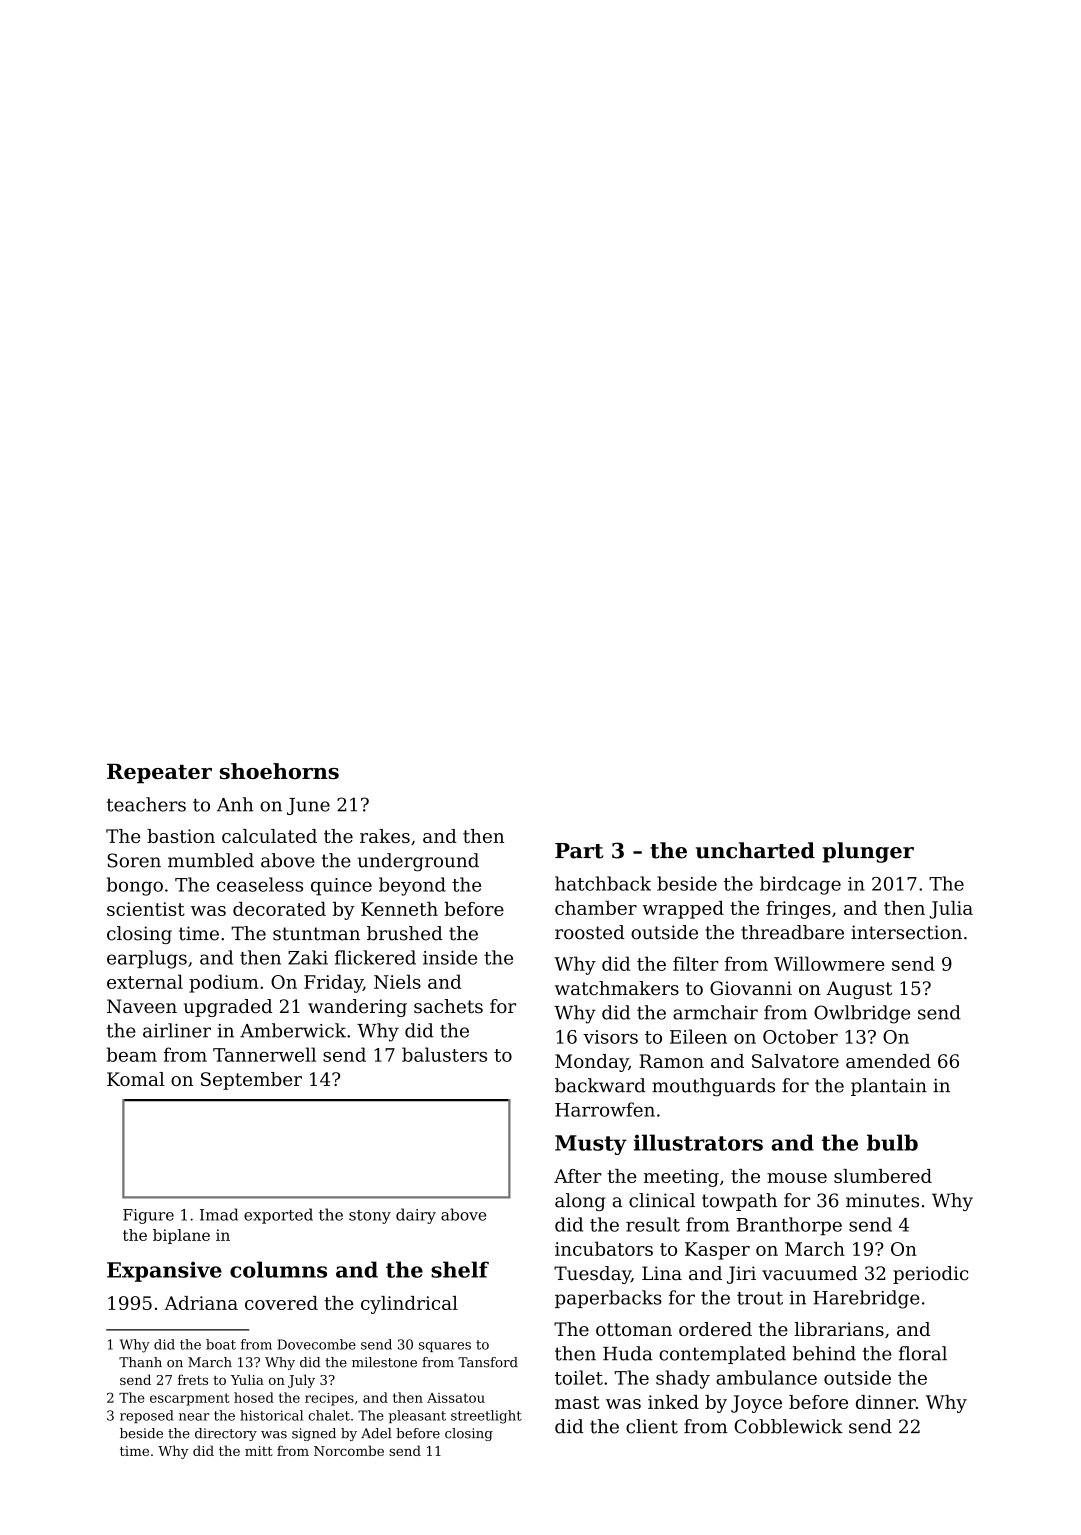 The width and height of the screenshot is (1081, 1535). Describe the element at coordinates (444, 1054) in the screenshot. I see `balusters` at that location.
